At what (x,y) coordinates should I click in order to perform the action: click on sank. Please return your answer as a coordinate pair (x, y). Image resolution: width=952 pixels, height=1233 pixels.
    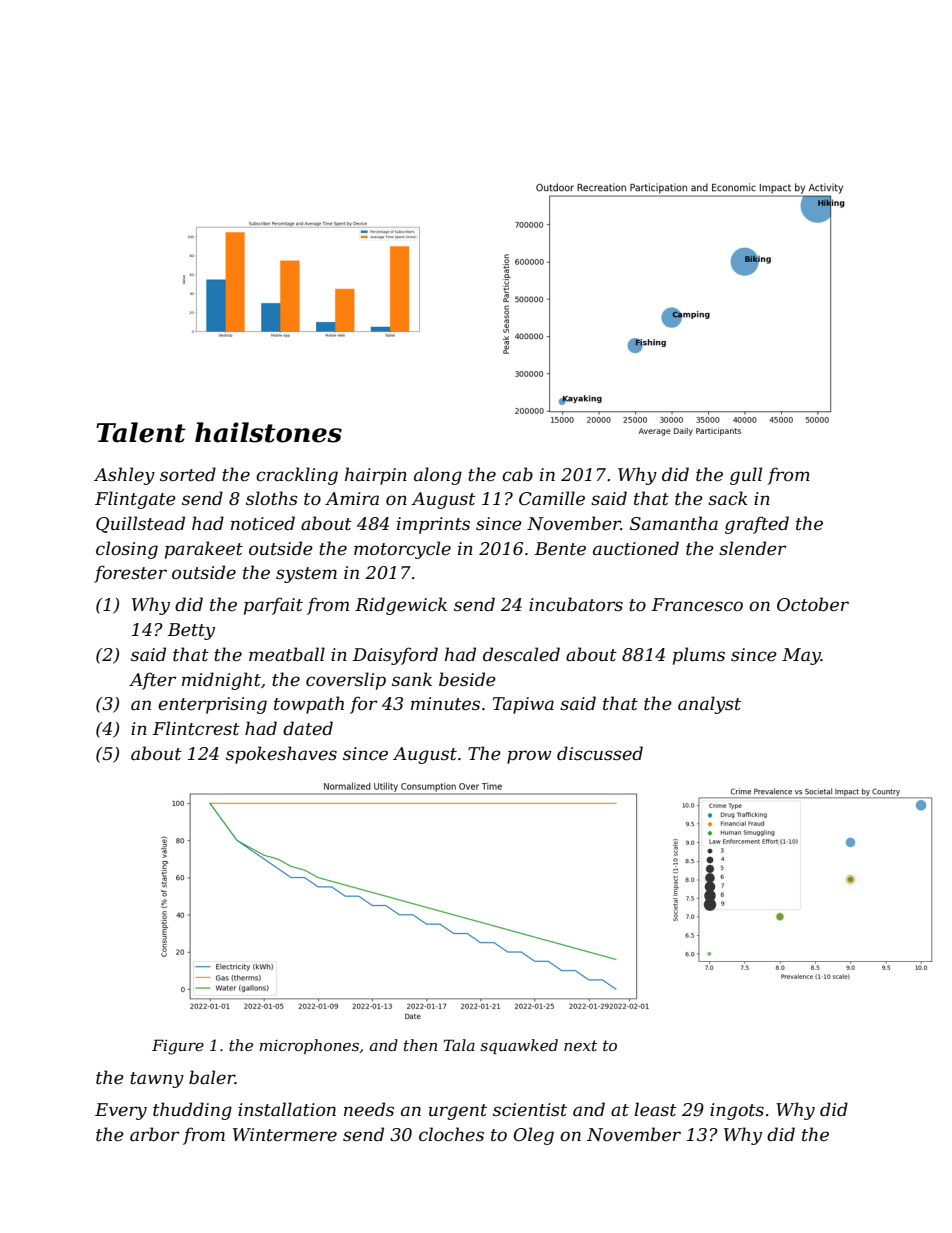
    Looking at the image, I should click on (412, 679).
